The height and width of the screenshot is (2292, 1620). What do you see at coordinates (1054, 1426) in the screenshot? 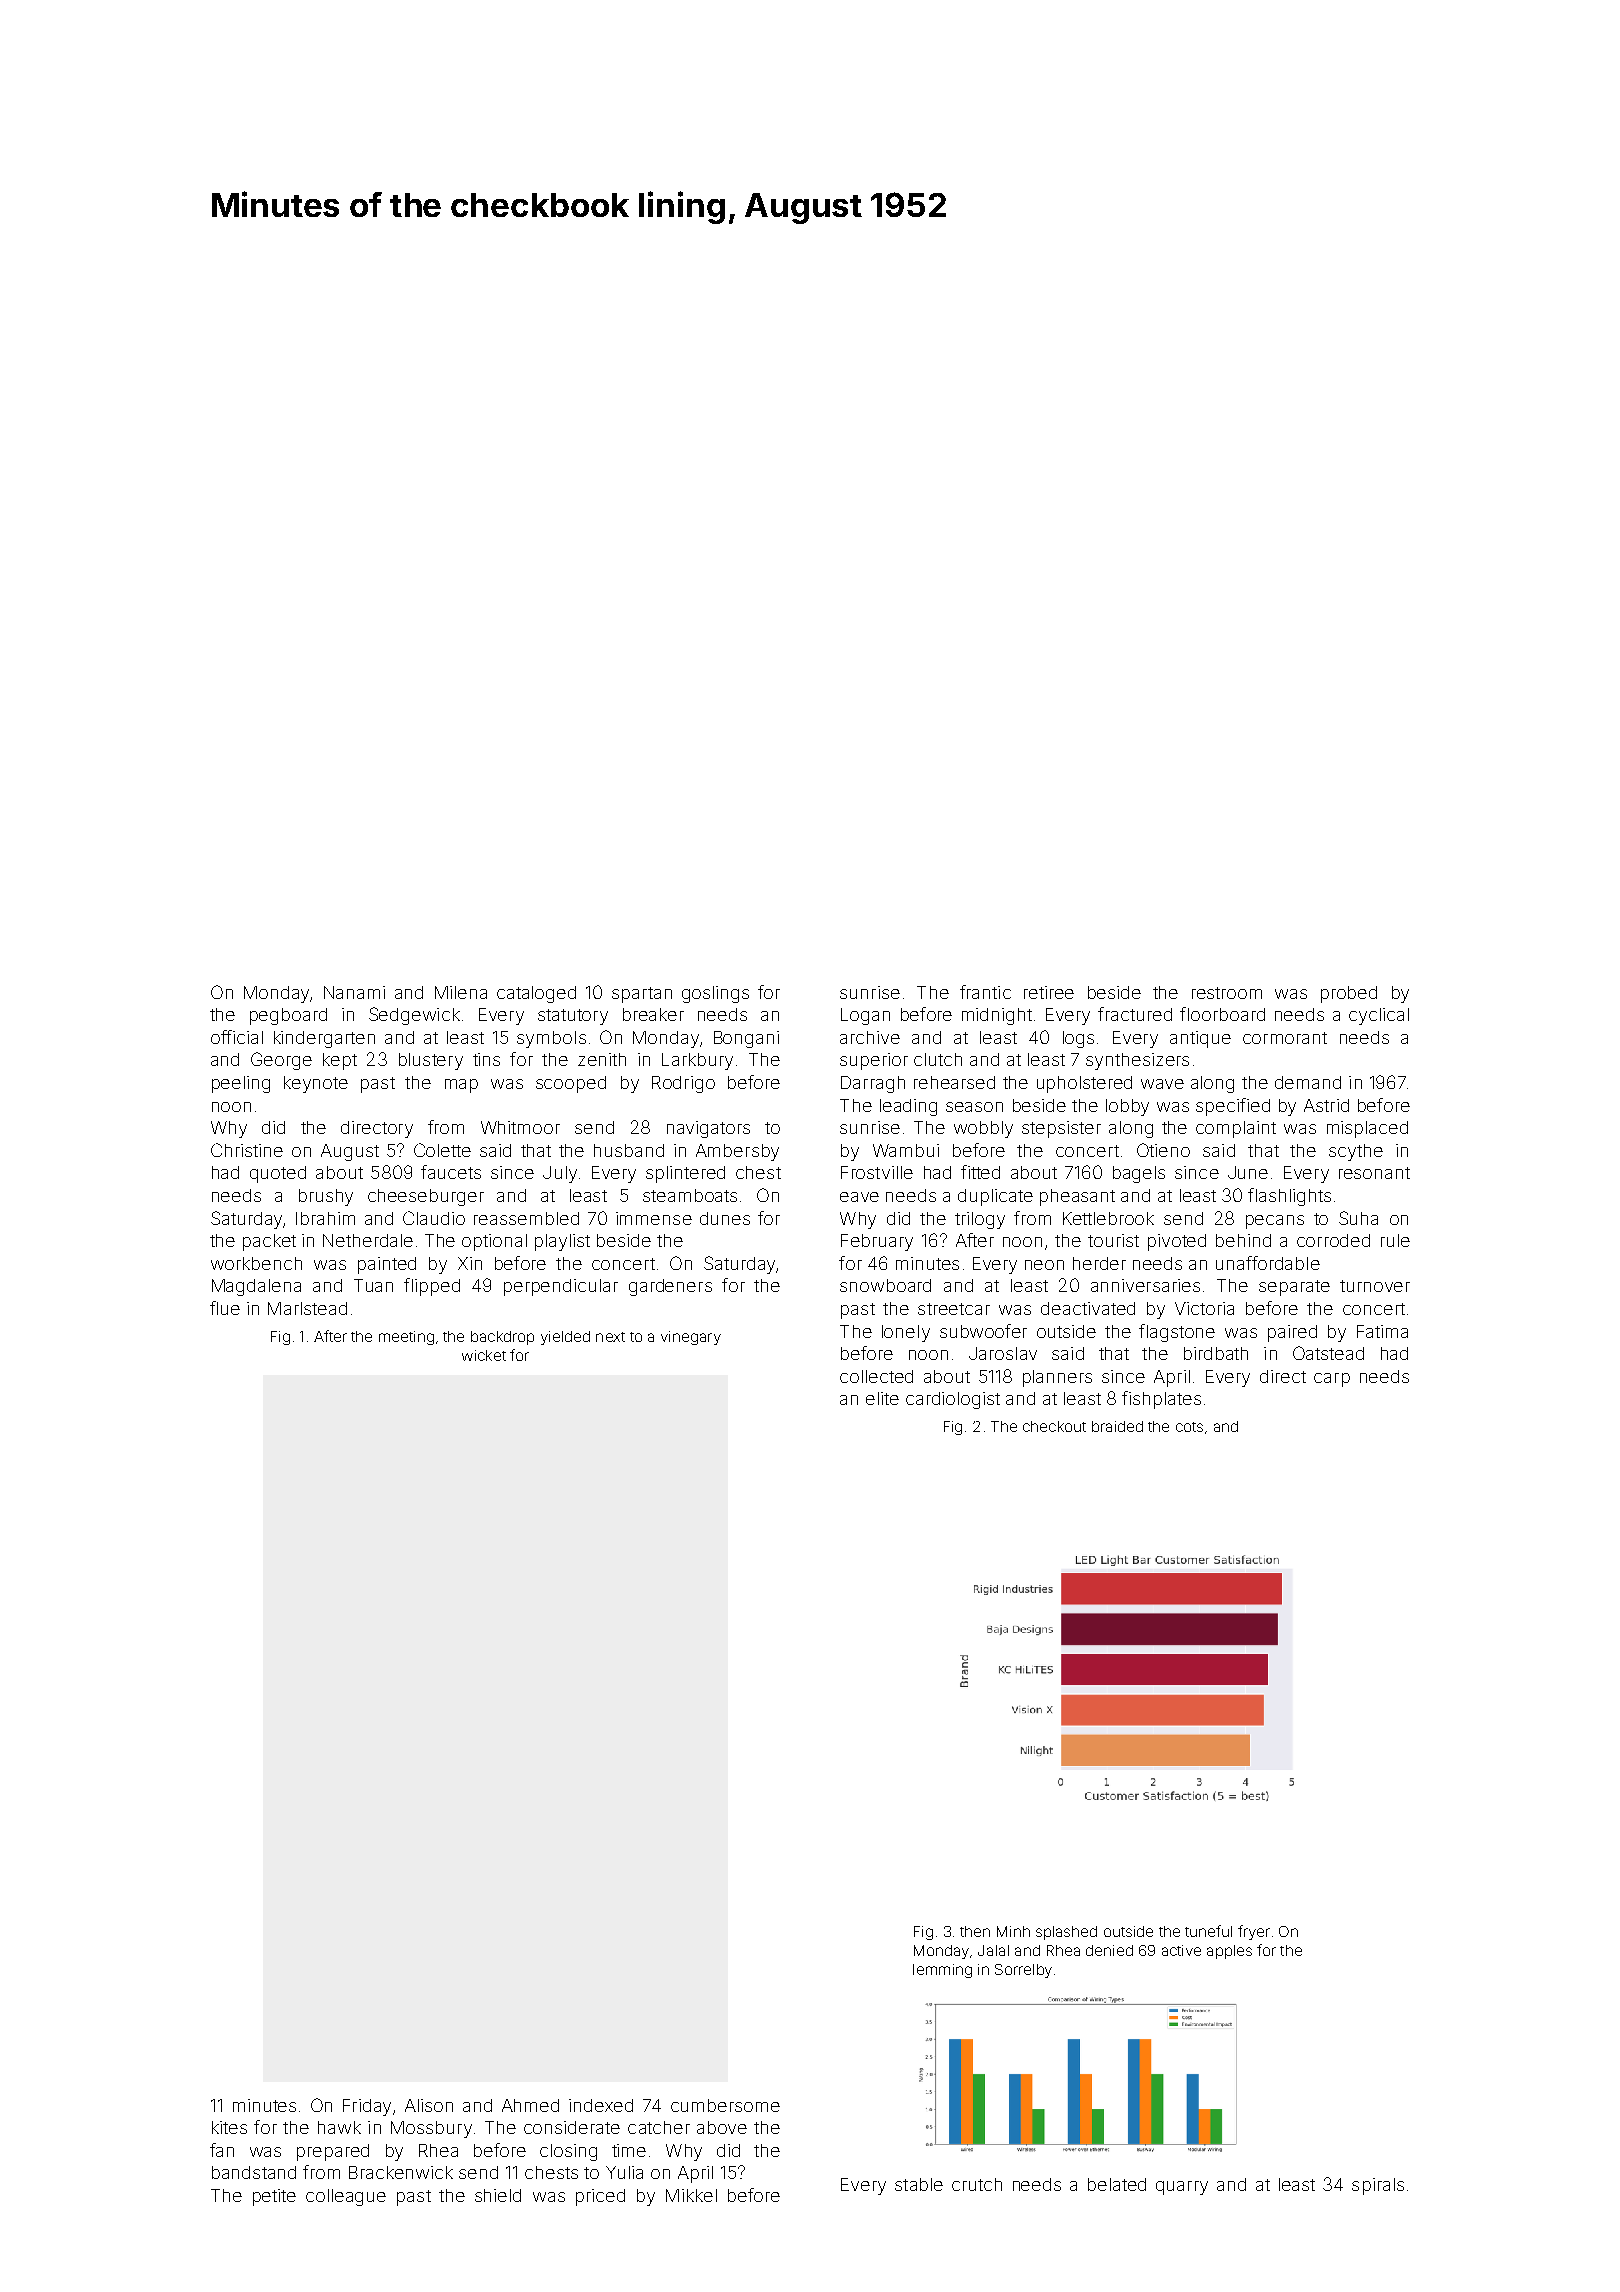
I see `checkout` at bounding box center [1054, 1426].
